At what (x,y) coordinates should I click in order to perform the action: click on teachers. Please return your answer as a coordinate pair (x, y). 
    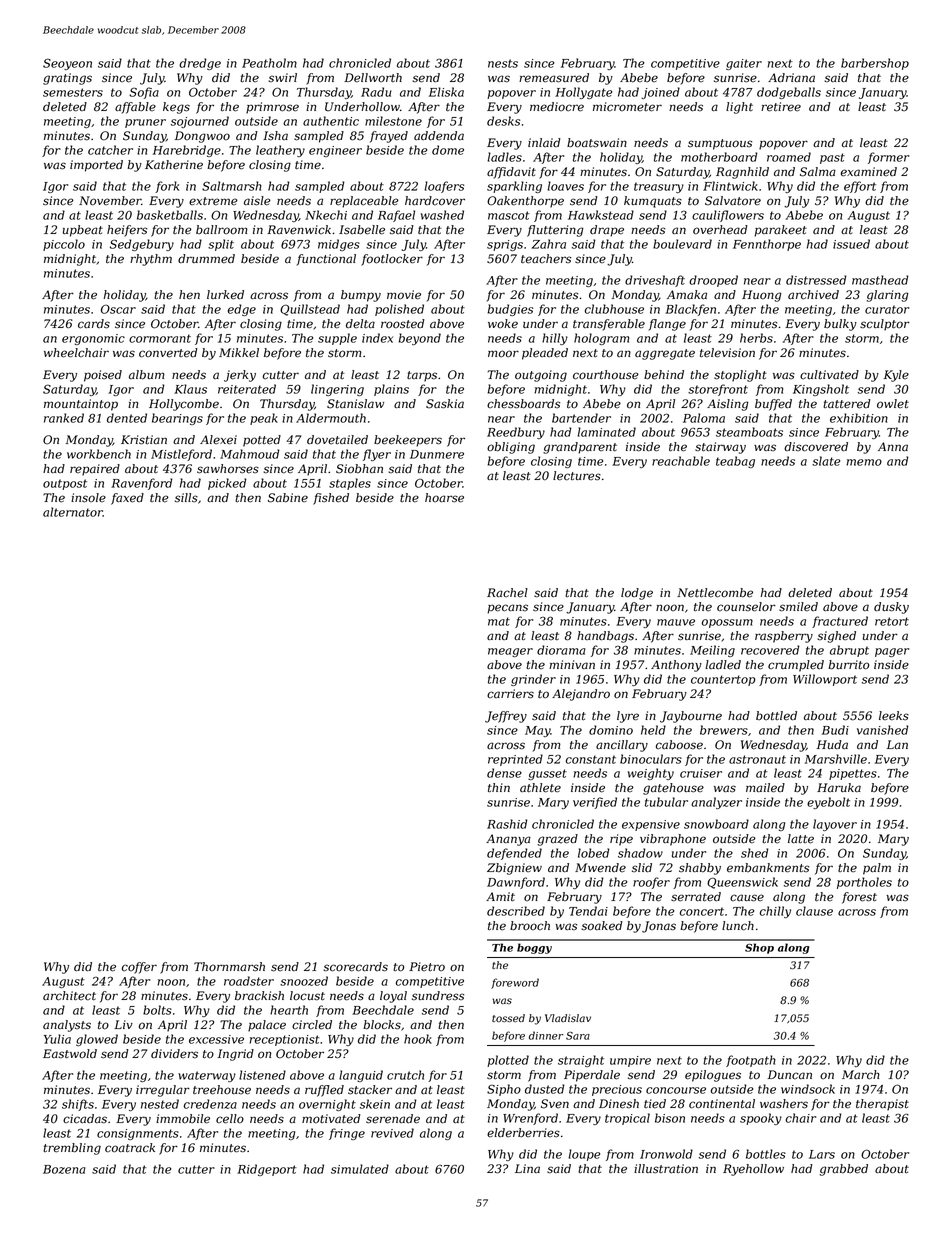
    Looking at the image, I should click on (546, 259).
